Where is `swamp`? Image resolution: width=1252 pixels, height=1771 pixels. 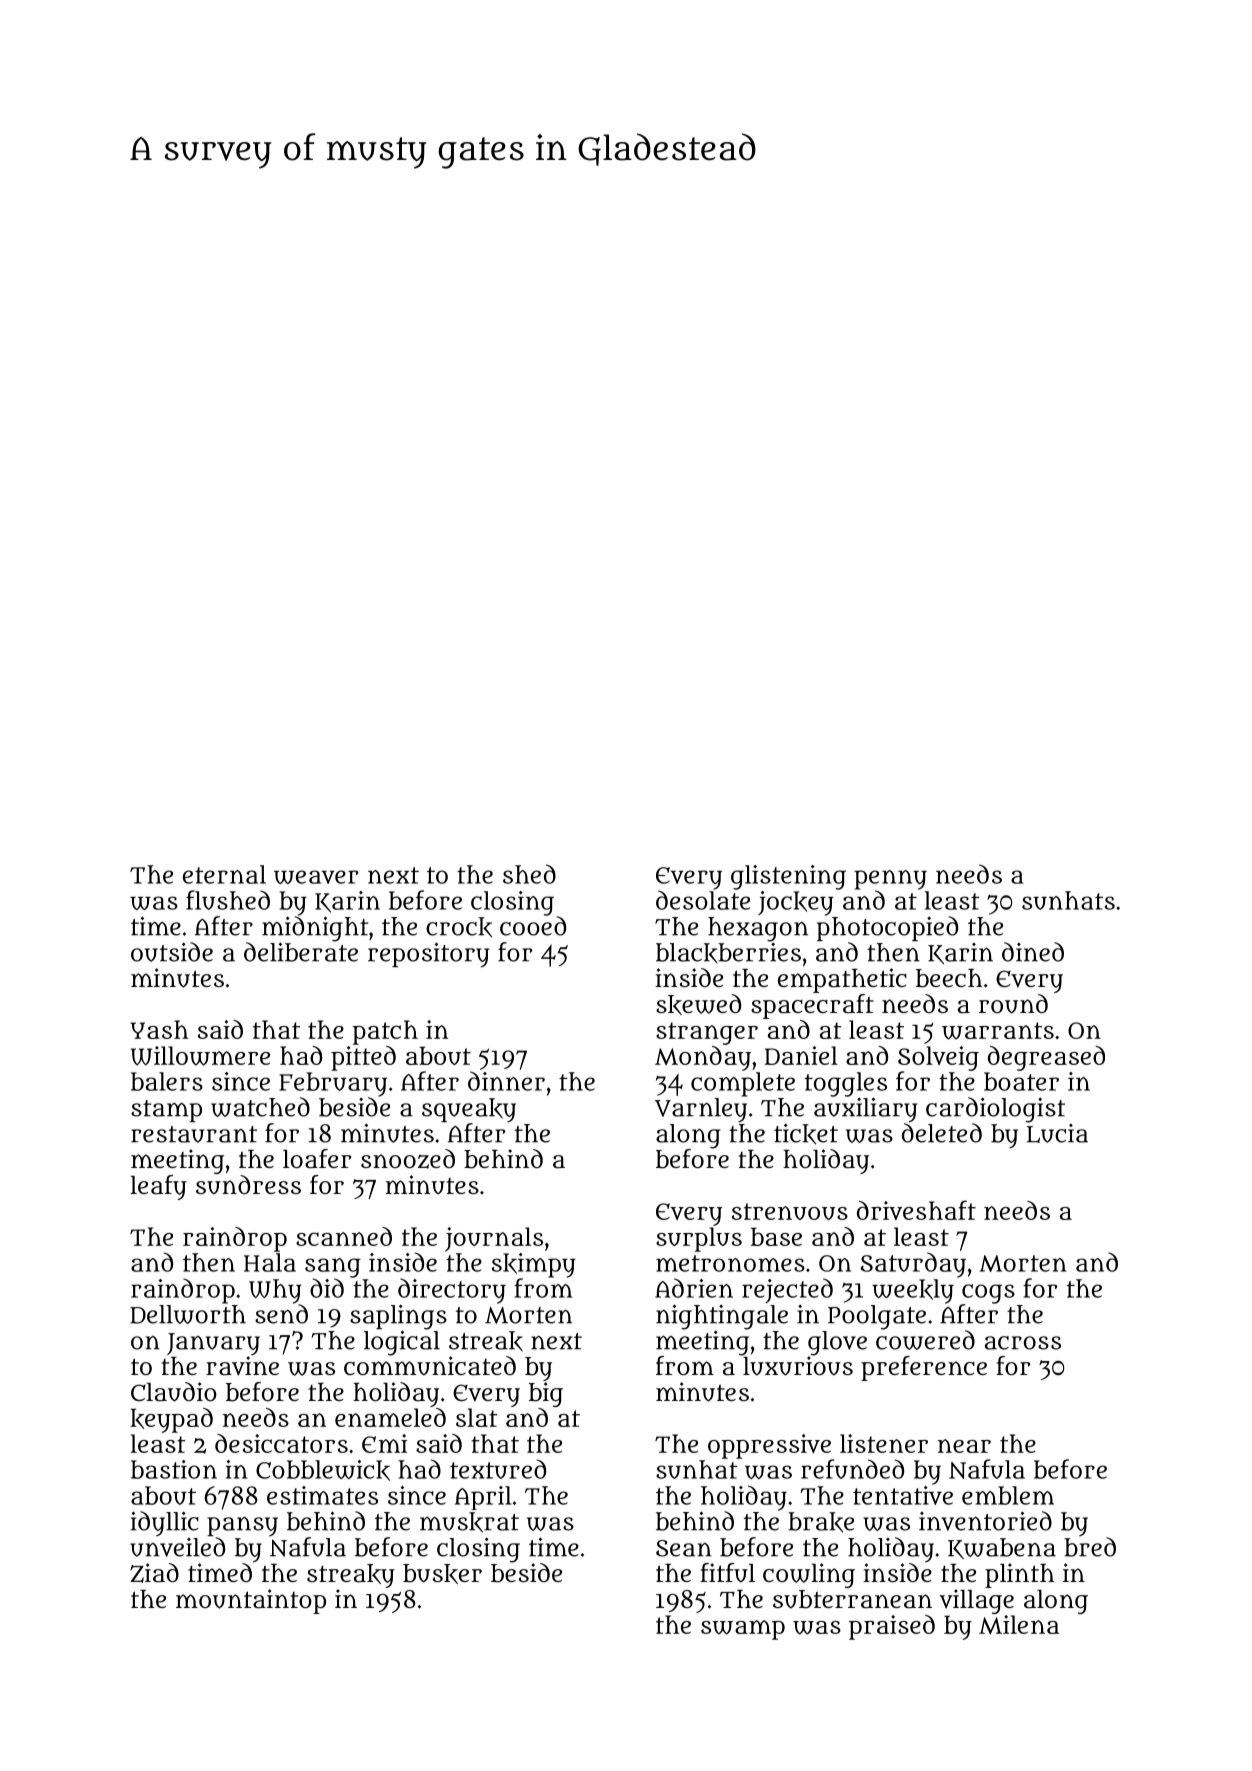
swamp is located at coordinates (743, 1630).
